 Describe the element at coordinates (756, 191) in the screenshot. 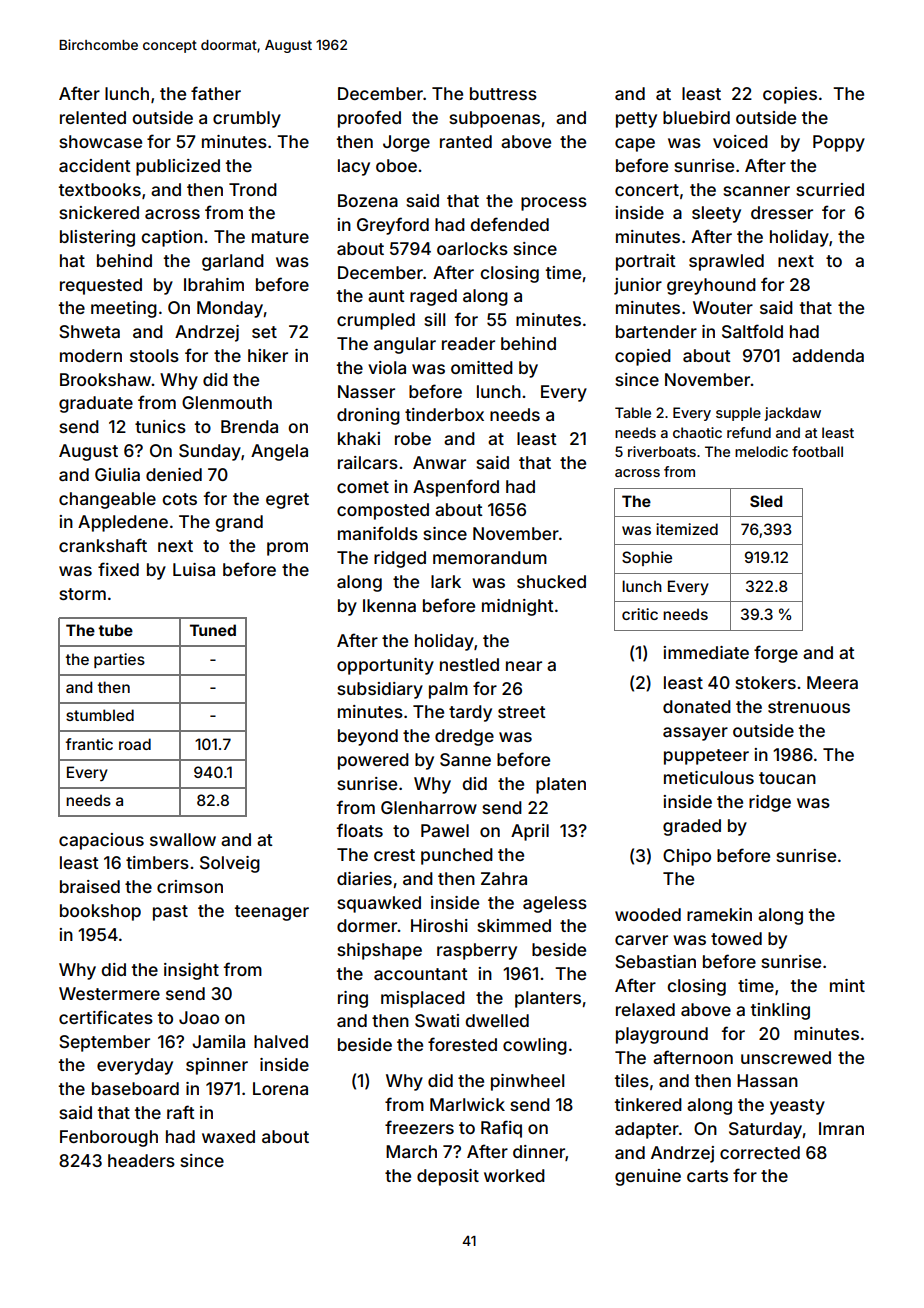

I see `scanner` at that location.
